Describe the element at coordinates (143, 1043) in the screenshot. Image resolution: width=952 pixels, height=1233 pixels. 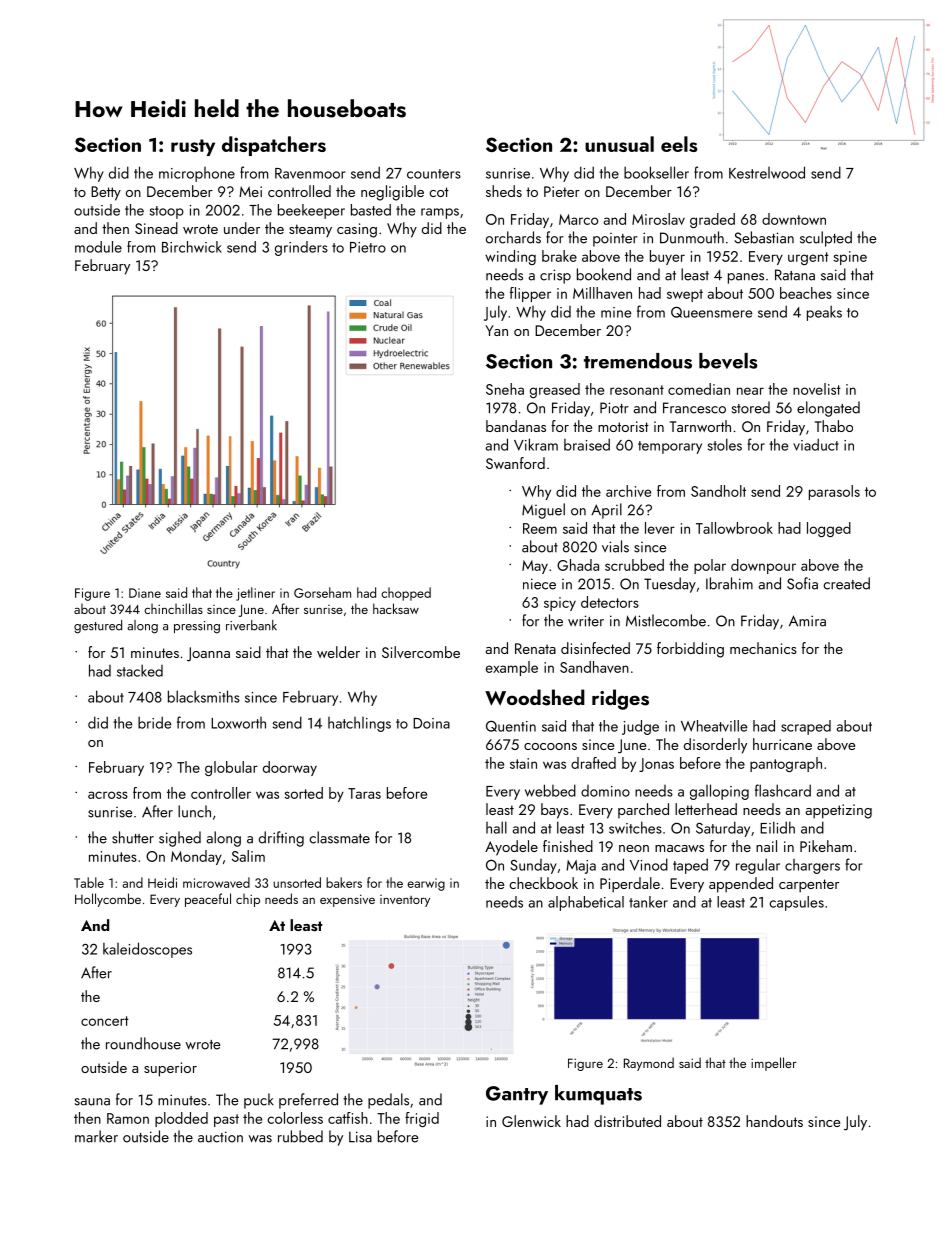
I see `roundhouse` at that location.
